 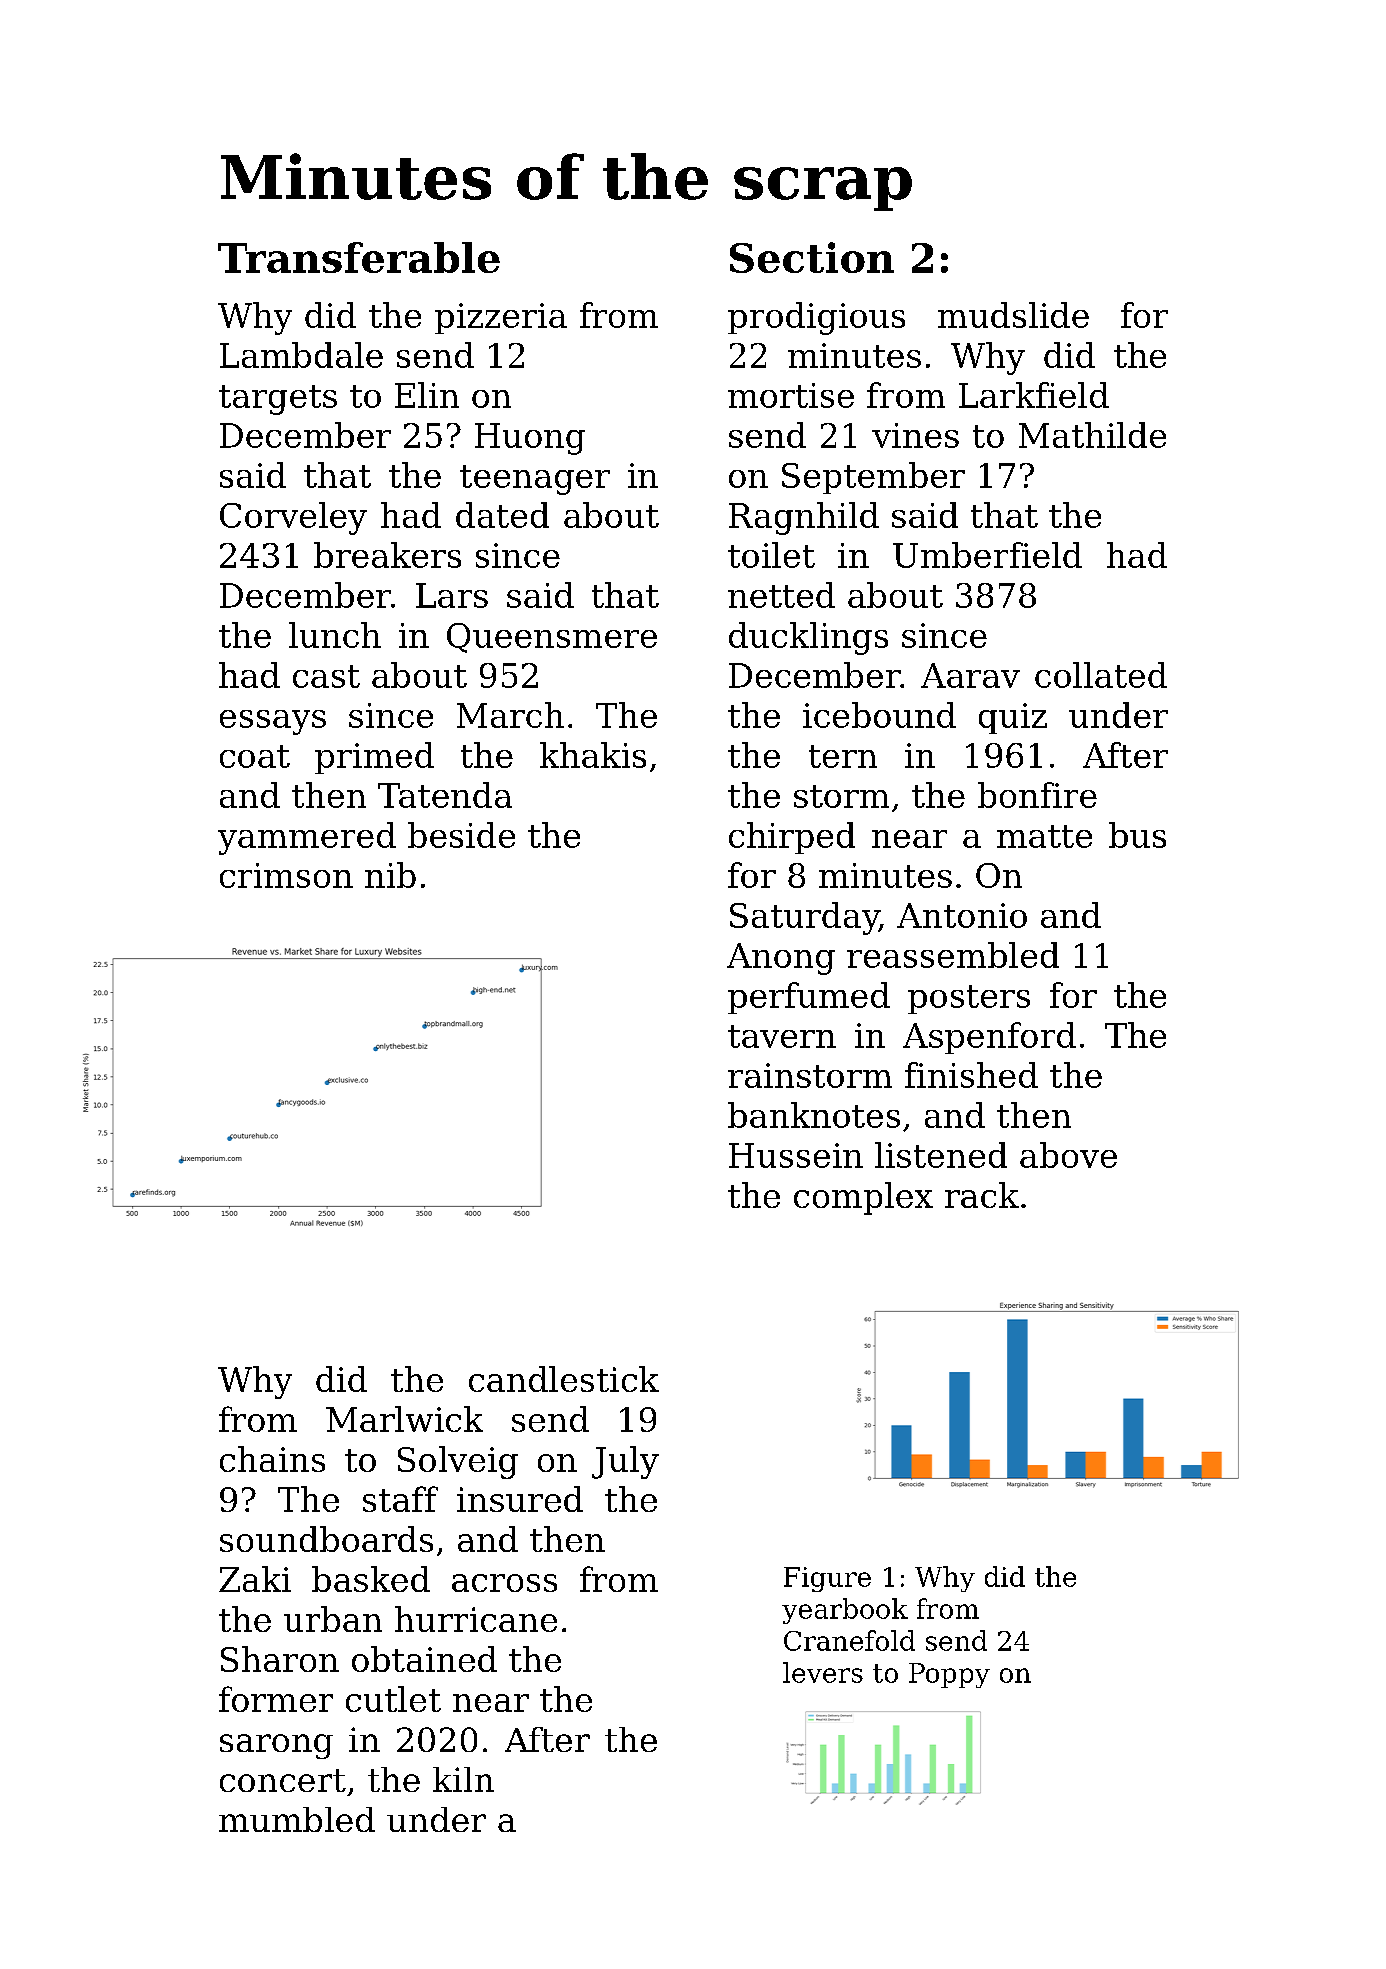 What do you see at coordinates (297, 1819) in the screenshot?
I see `mumbled` at bounding box center [297, 1819].
